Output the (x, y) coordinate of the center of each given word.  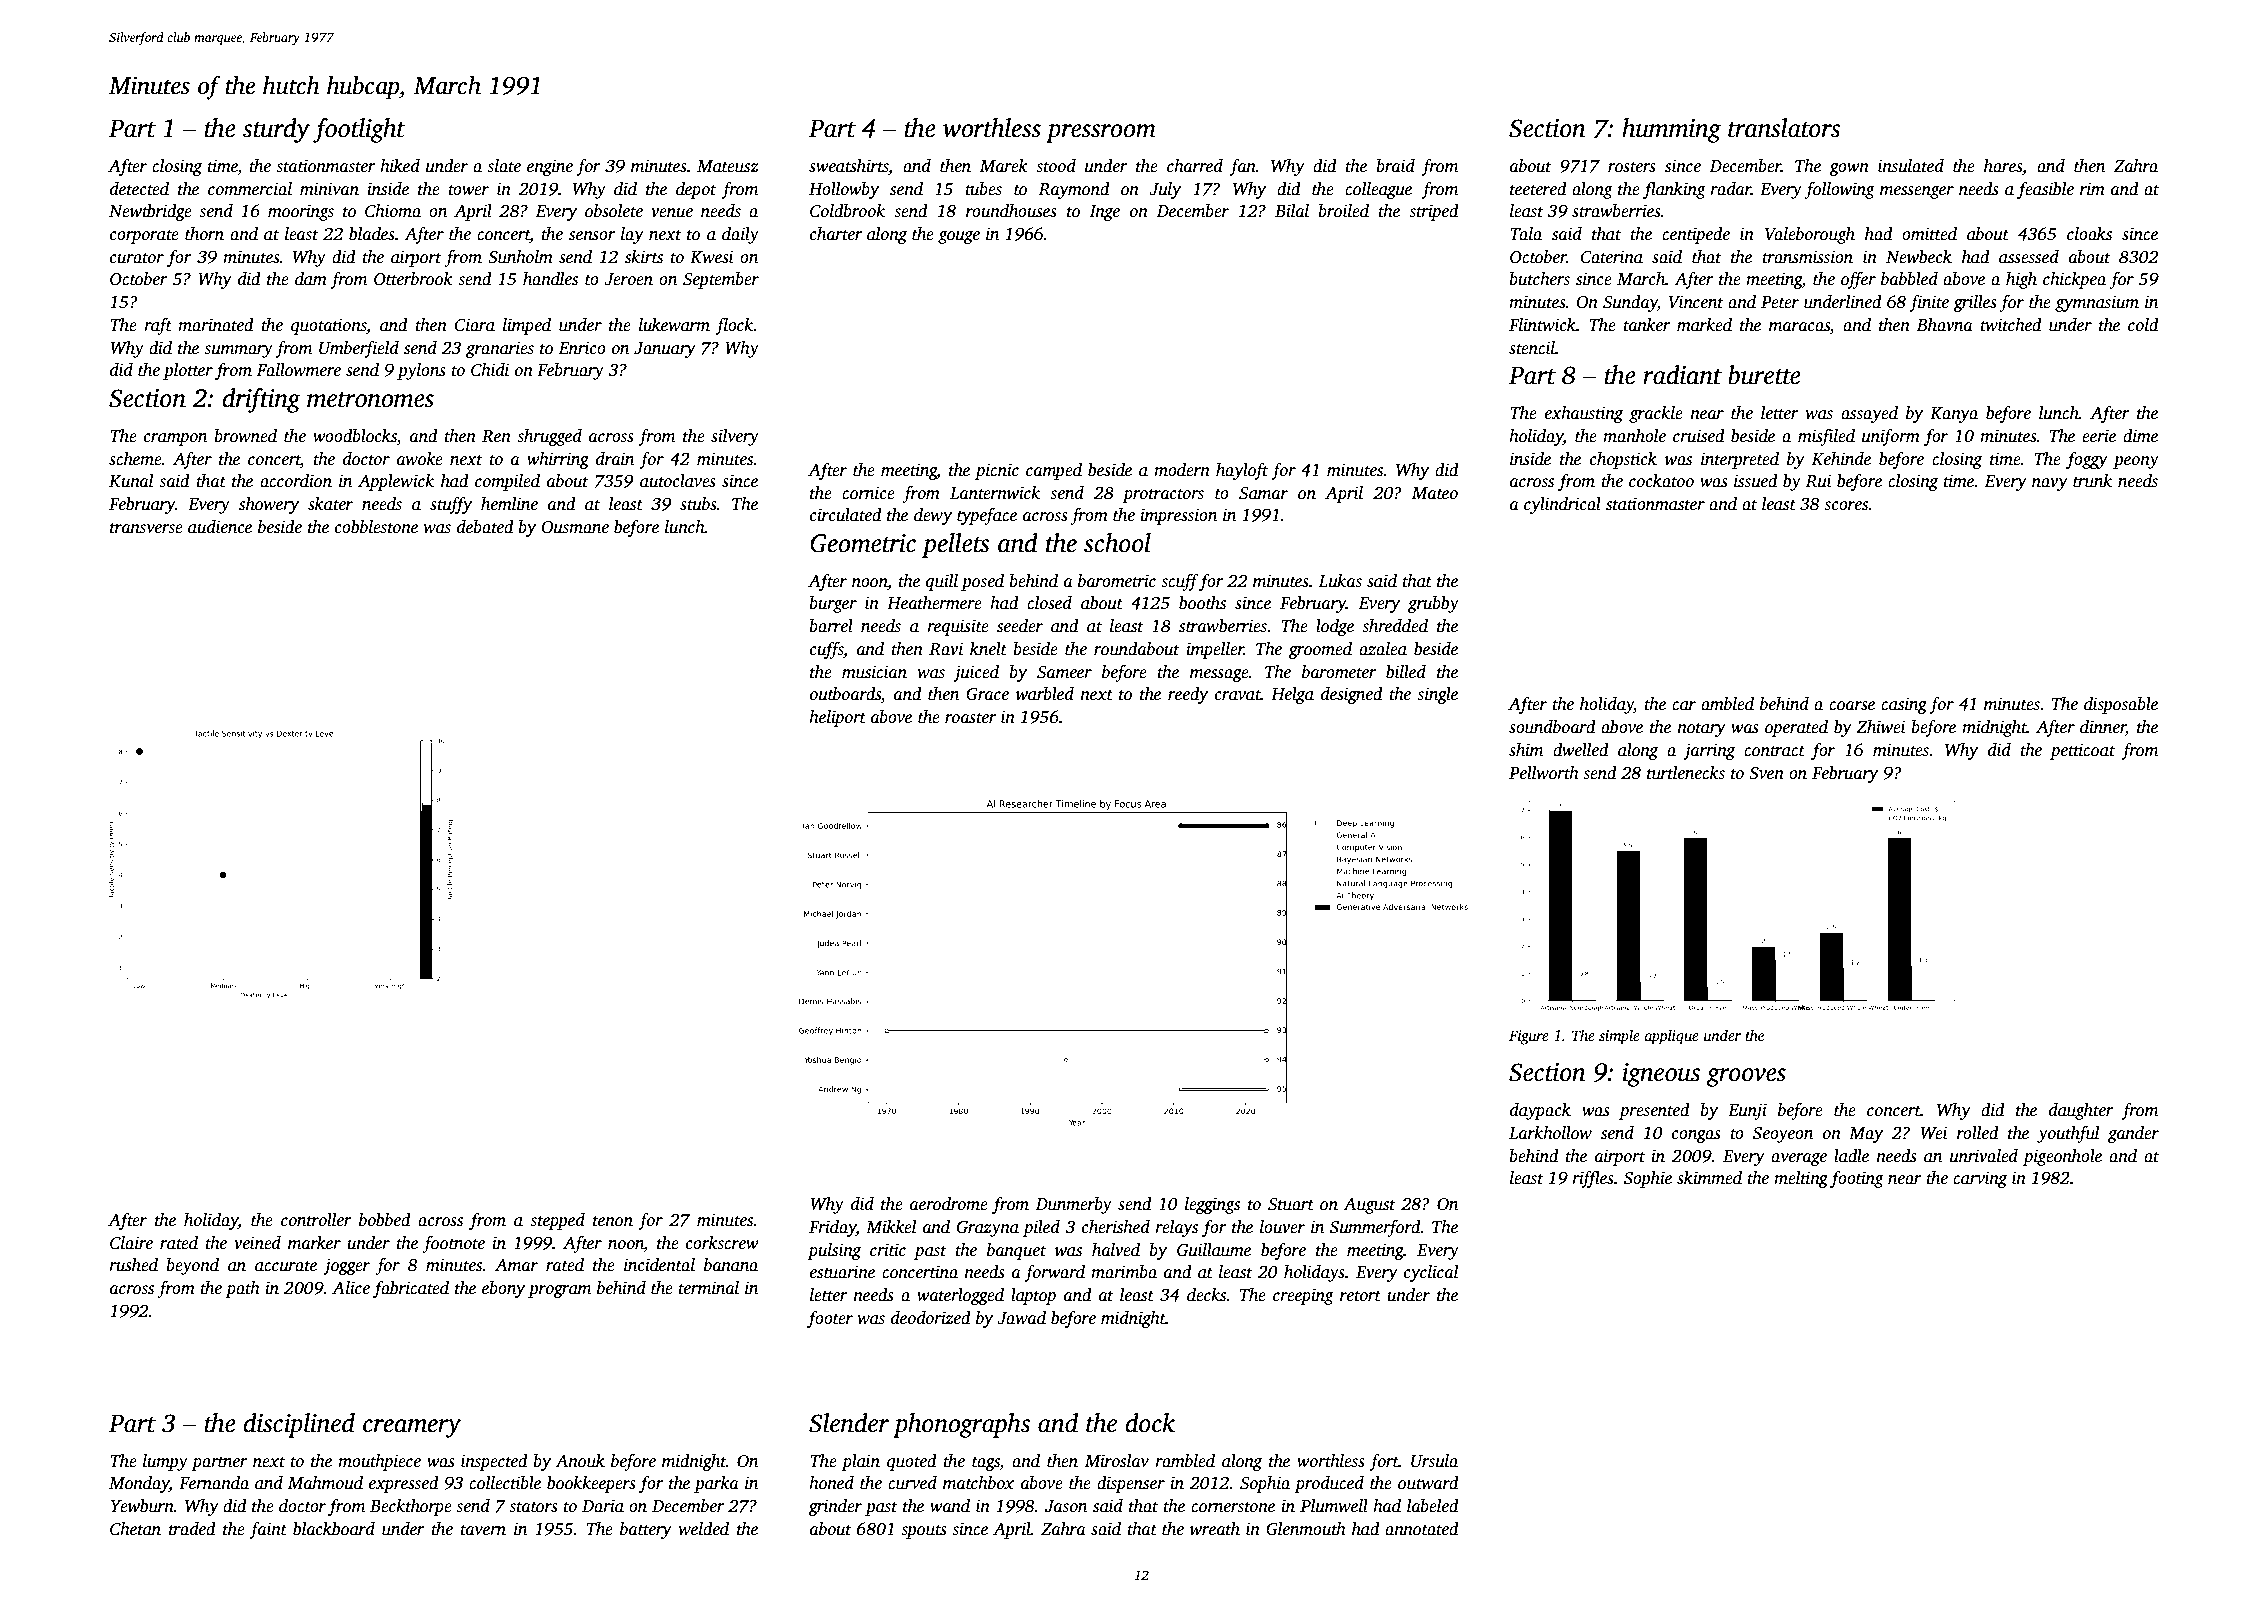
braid (1395, 166)
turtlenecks (1686, 773)
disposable (2121, 705)
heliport (837, 718)
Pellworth (1544, 773)
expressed (404, 1484)
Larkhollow (1550, 1133)
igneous (1661, 1075)
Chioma (393, 211)
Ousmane (575, 527)
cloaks (2089, 234)
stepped (557, 1221)
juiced (976, 673)
